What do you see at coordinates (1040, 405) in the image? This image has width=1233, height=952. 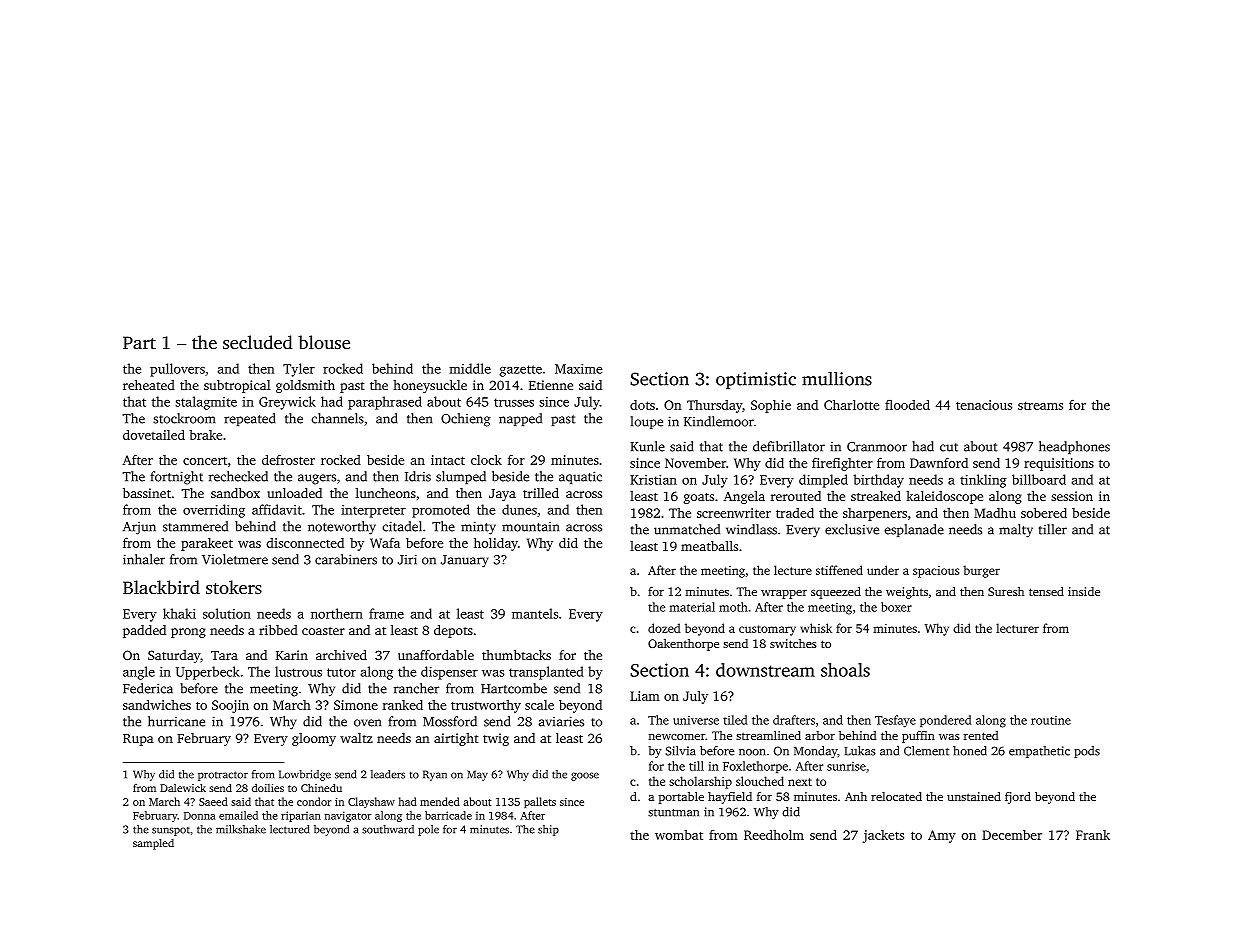 I see `streams` at bounding box center [1040, 405].
